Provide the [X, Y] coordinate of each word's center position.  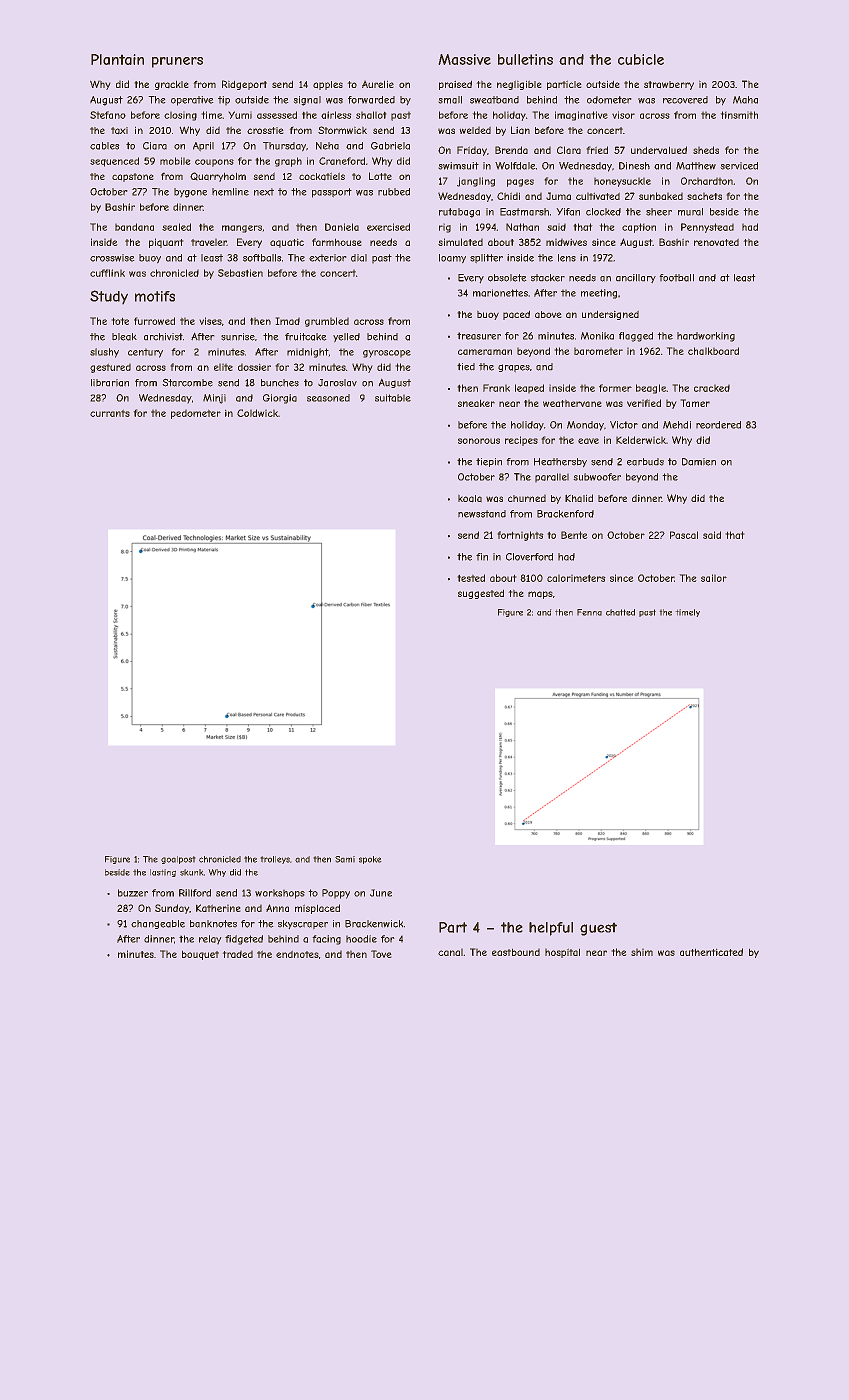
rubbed [394, 192]
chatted [620, 612]
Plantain [117, 59]
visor [623, 115]
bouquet [200, 955]
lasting [163, 873]
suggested [481, 594]
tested [471, 578]
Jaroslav [337, 383]
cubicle [641, 59]
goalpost [178, 860]
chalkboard [713, 351]
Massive [464, 59]
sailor [714, 578]
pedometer [196, 414]
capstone [133, 177]
